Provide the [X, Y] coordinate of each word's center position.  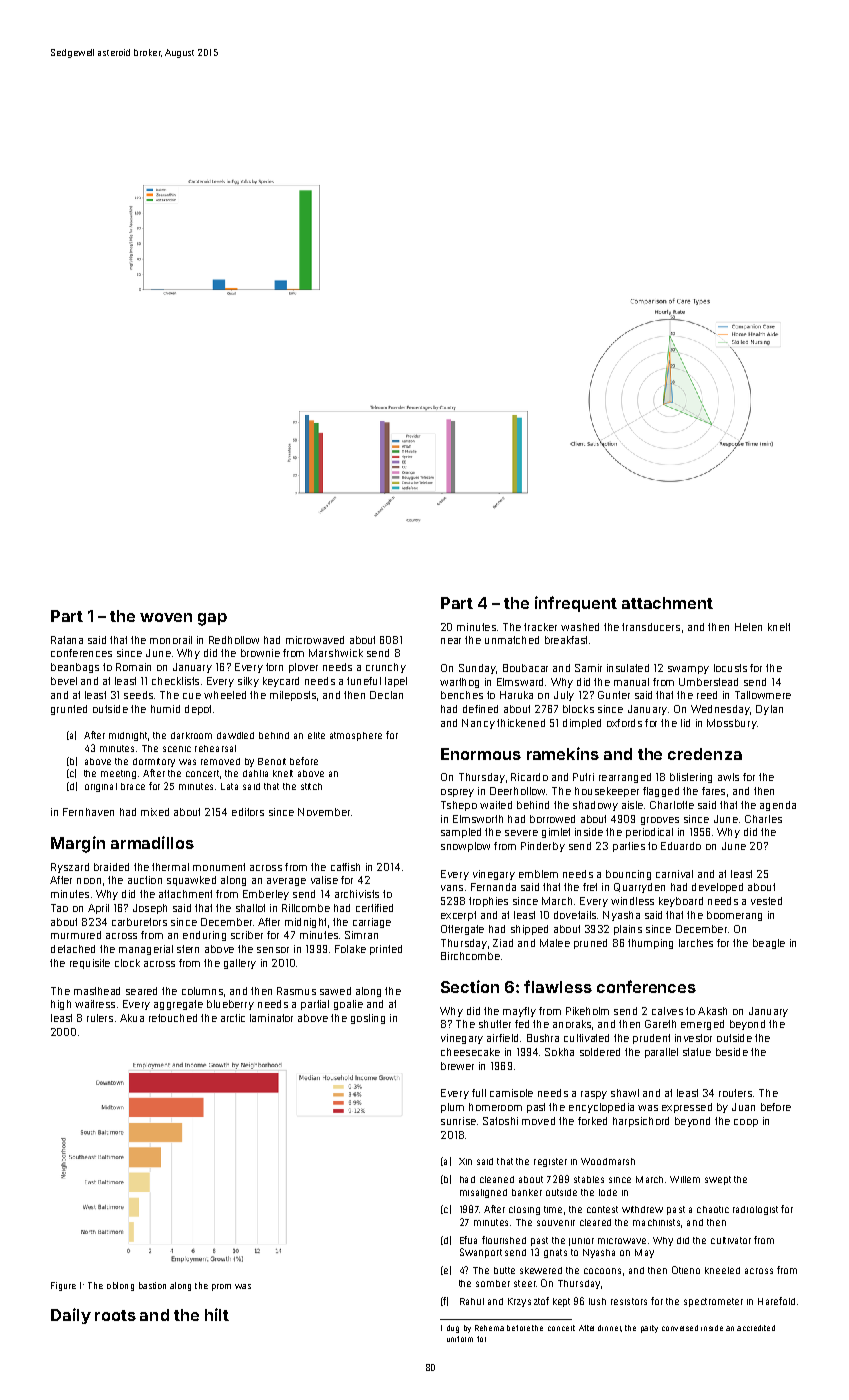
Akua [132, 1018]
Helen [748, 627]
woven [166, 617]
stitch [311, 786]
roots [115, 1315]
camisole [511, 1093]
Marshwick [336, 653]
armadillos [152, 842]
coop [746, 1123]
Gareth [660, 1024]
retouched [173, 1018]
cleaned [497, 1179]
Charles [763, 819]
